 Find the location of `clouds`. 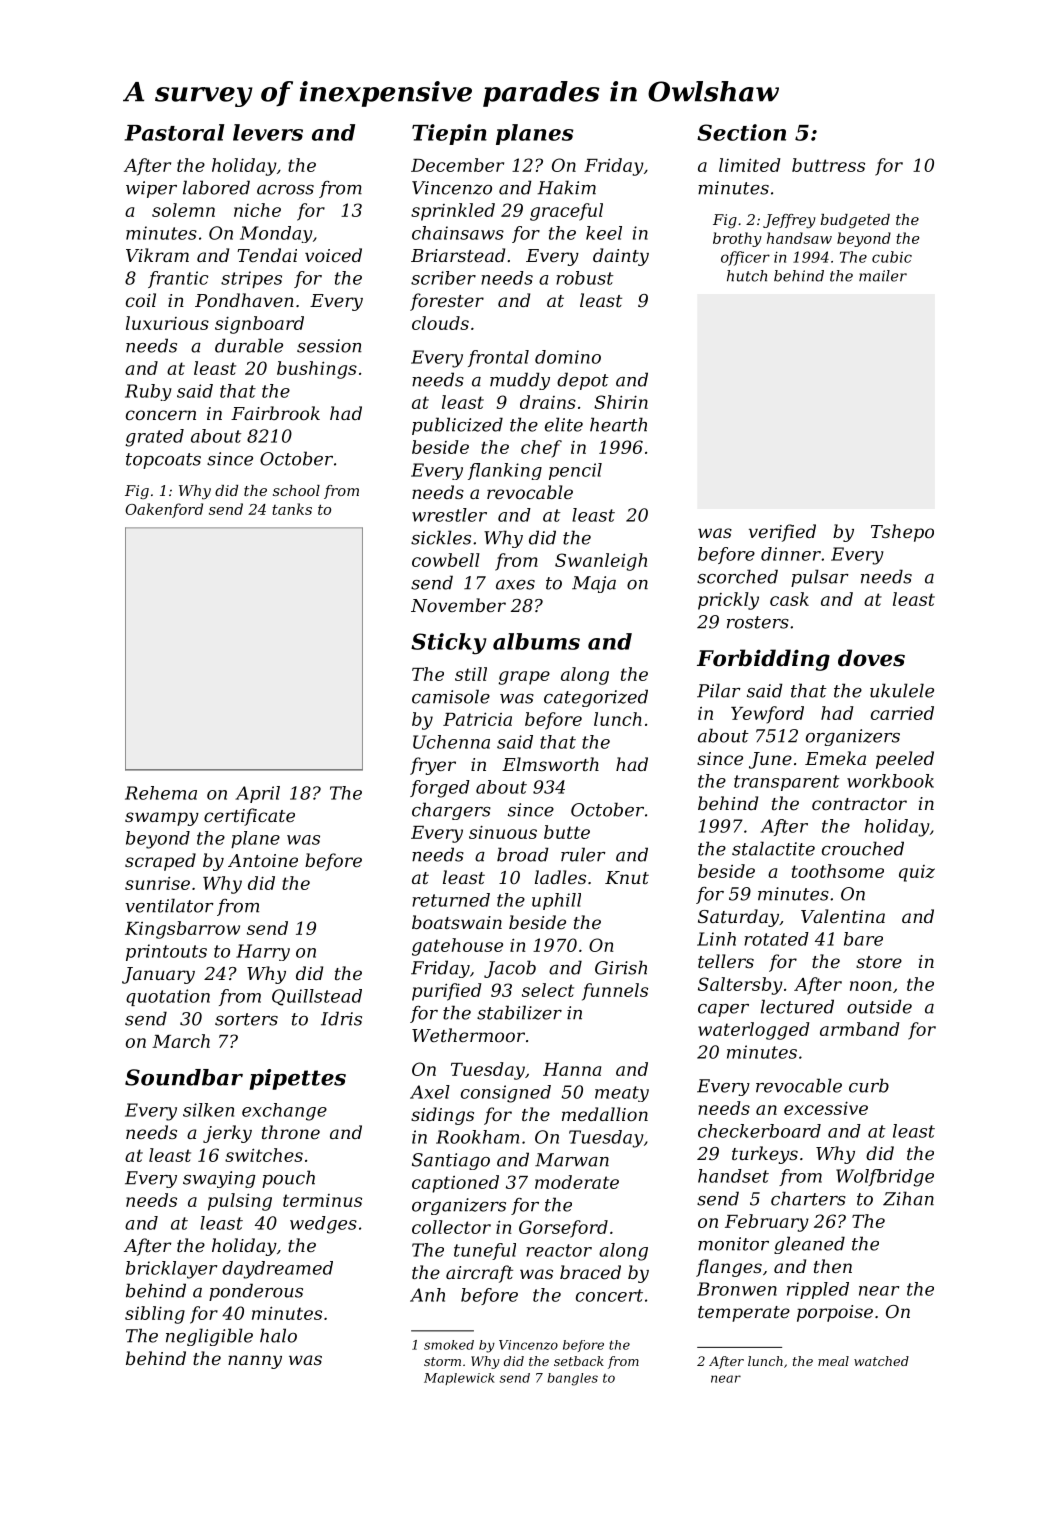

clouds is located at coordinates (440, 323).
